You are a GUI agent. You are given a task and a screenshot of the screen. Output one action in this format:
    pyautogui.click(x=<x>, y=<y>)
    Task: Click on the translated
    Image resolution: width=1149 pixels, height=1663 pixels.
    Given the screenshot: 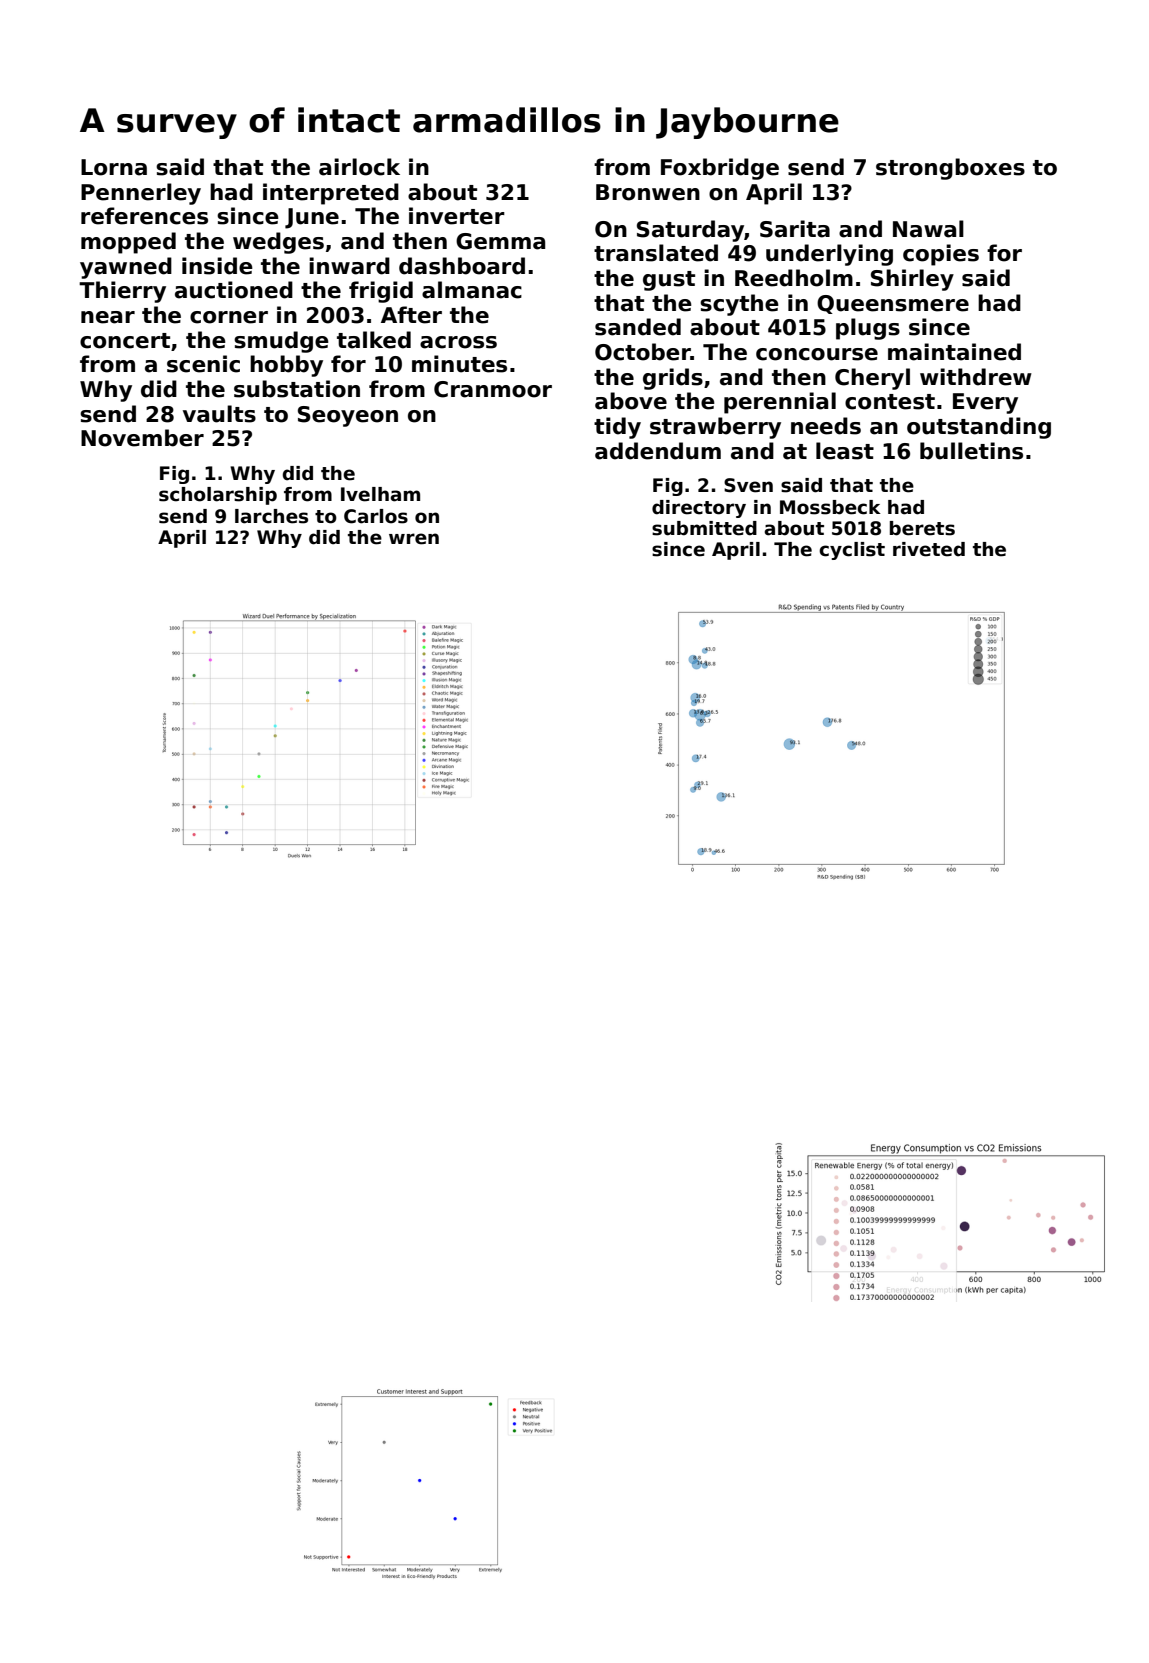 What is the action you would take?
    pyautogui.click(x=656, y=253)
